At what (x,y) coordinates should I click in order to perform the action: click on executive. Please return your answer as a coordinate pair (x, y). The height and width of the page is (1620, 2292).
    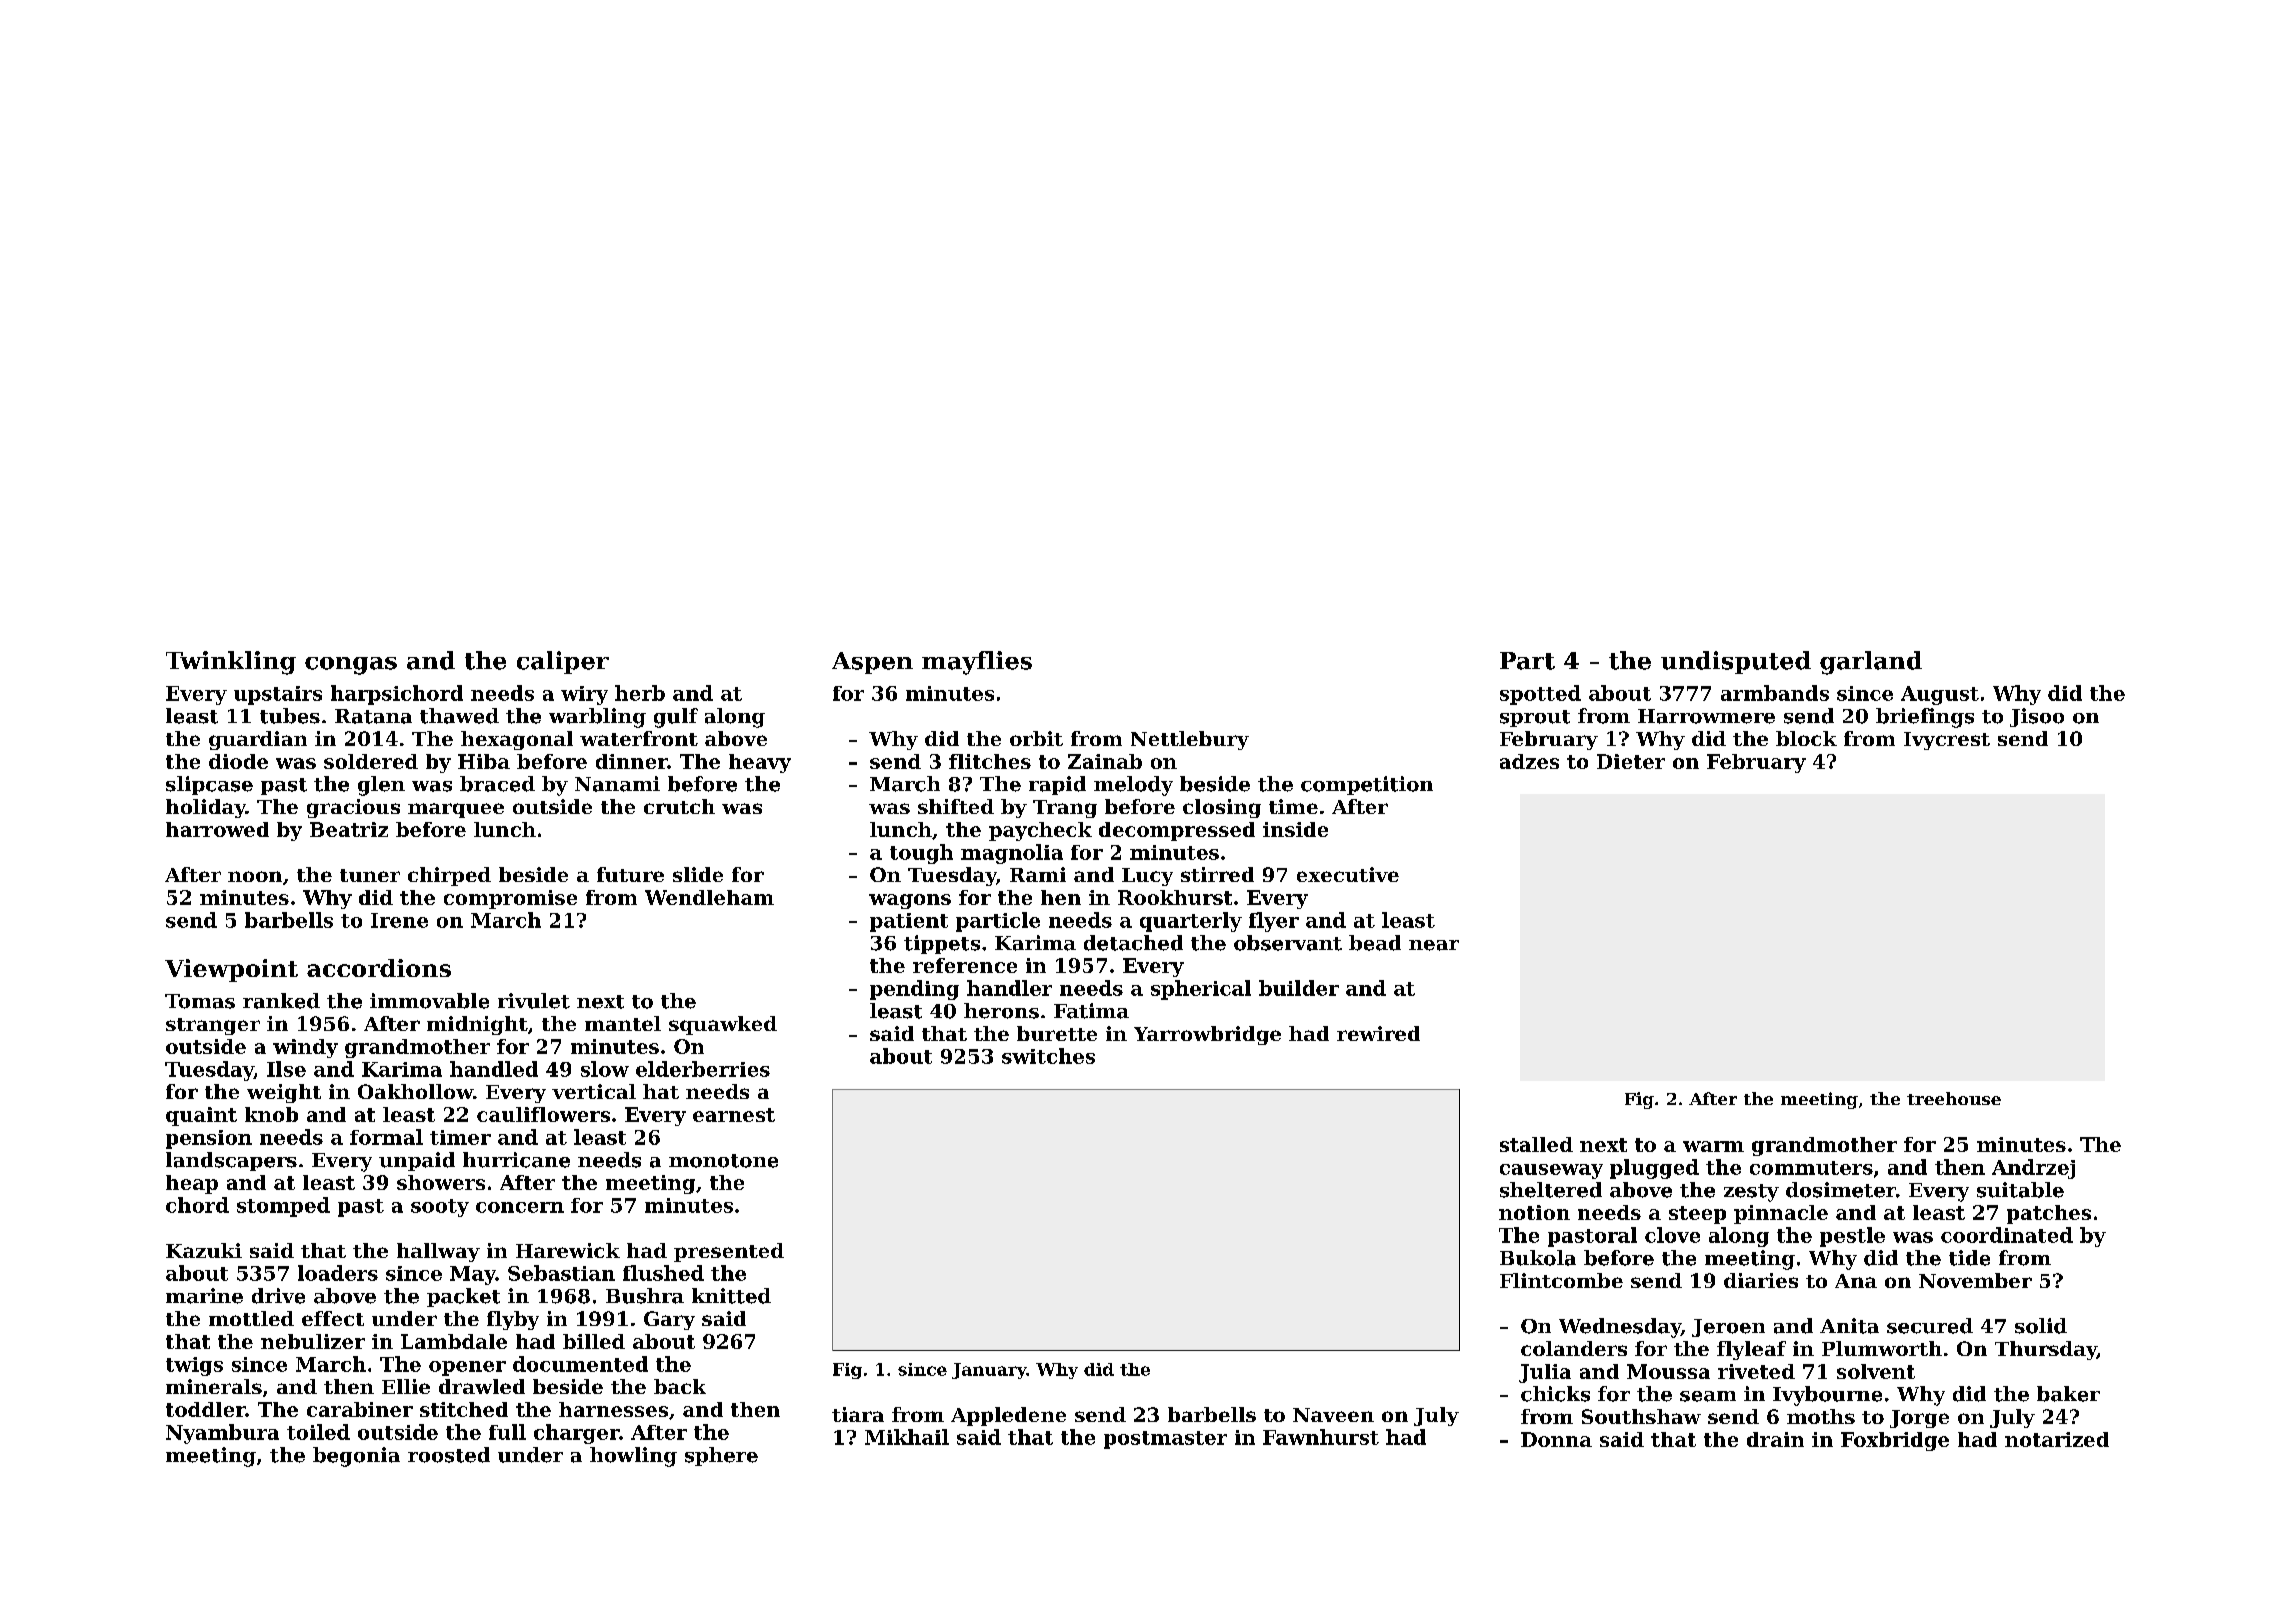
    Looking at the image, I should click on (1348, 874).
